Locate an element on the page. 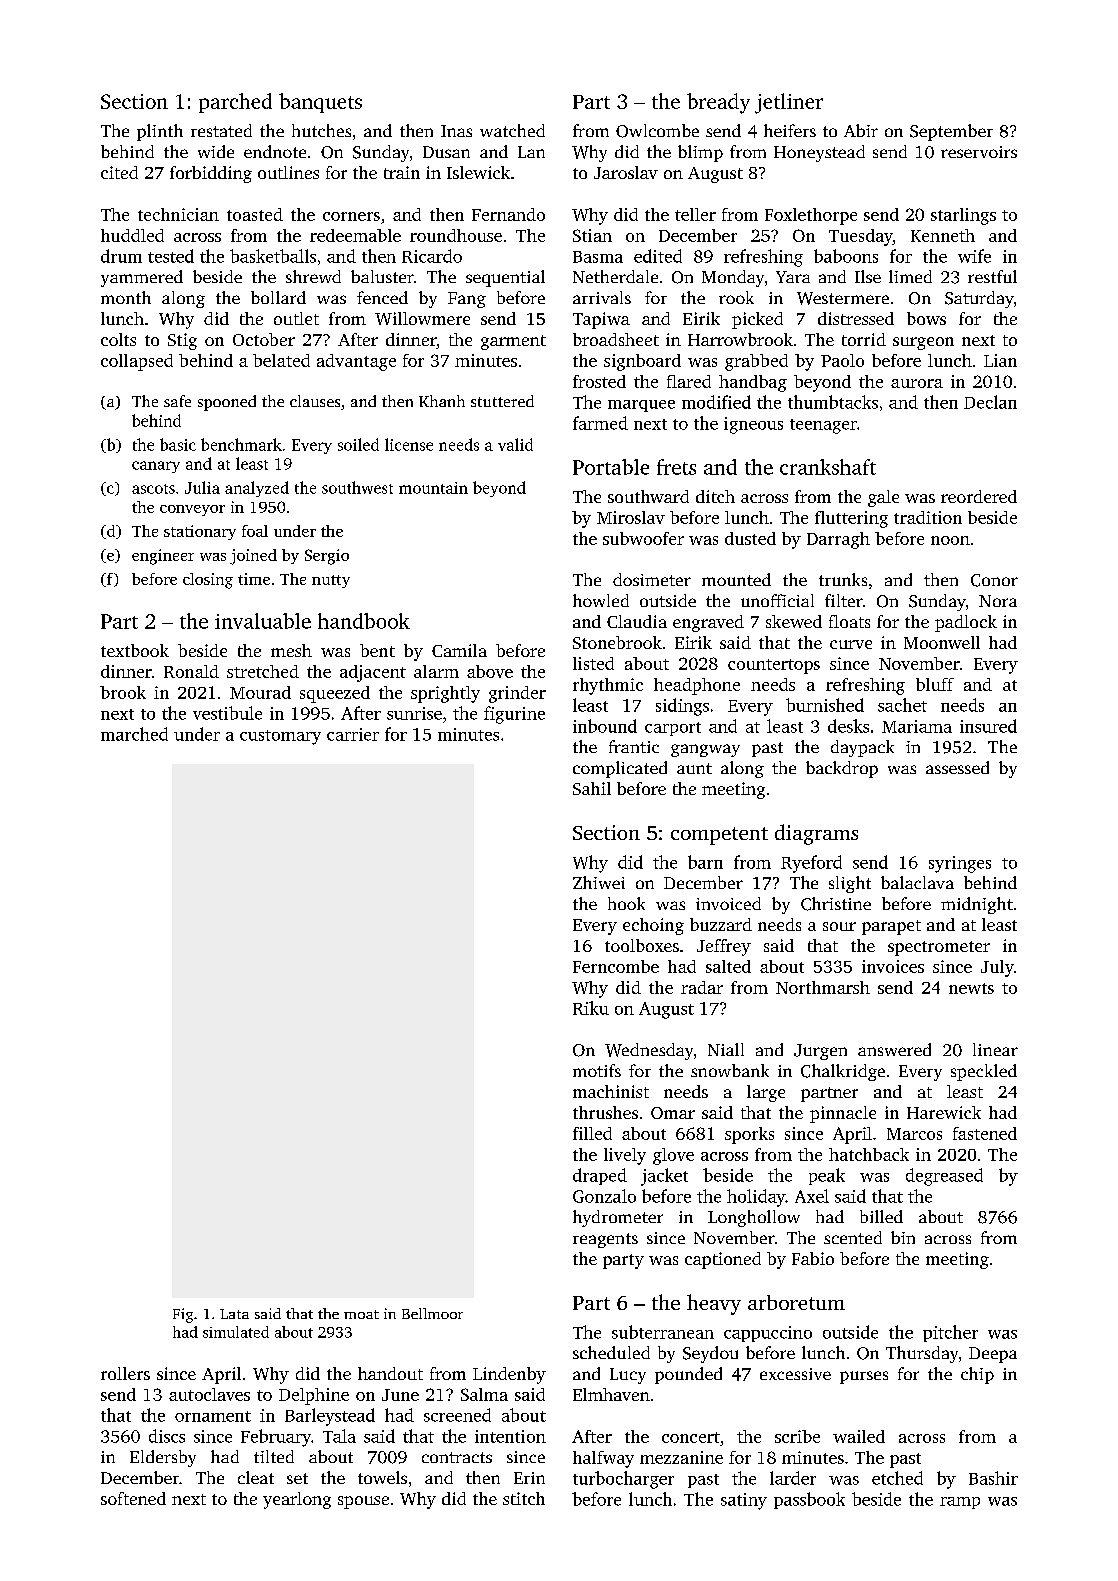  bready is located at coordinates (718, 103).
